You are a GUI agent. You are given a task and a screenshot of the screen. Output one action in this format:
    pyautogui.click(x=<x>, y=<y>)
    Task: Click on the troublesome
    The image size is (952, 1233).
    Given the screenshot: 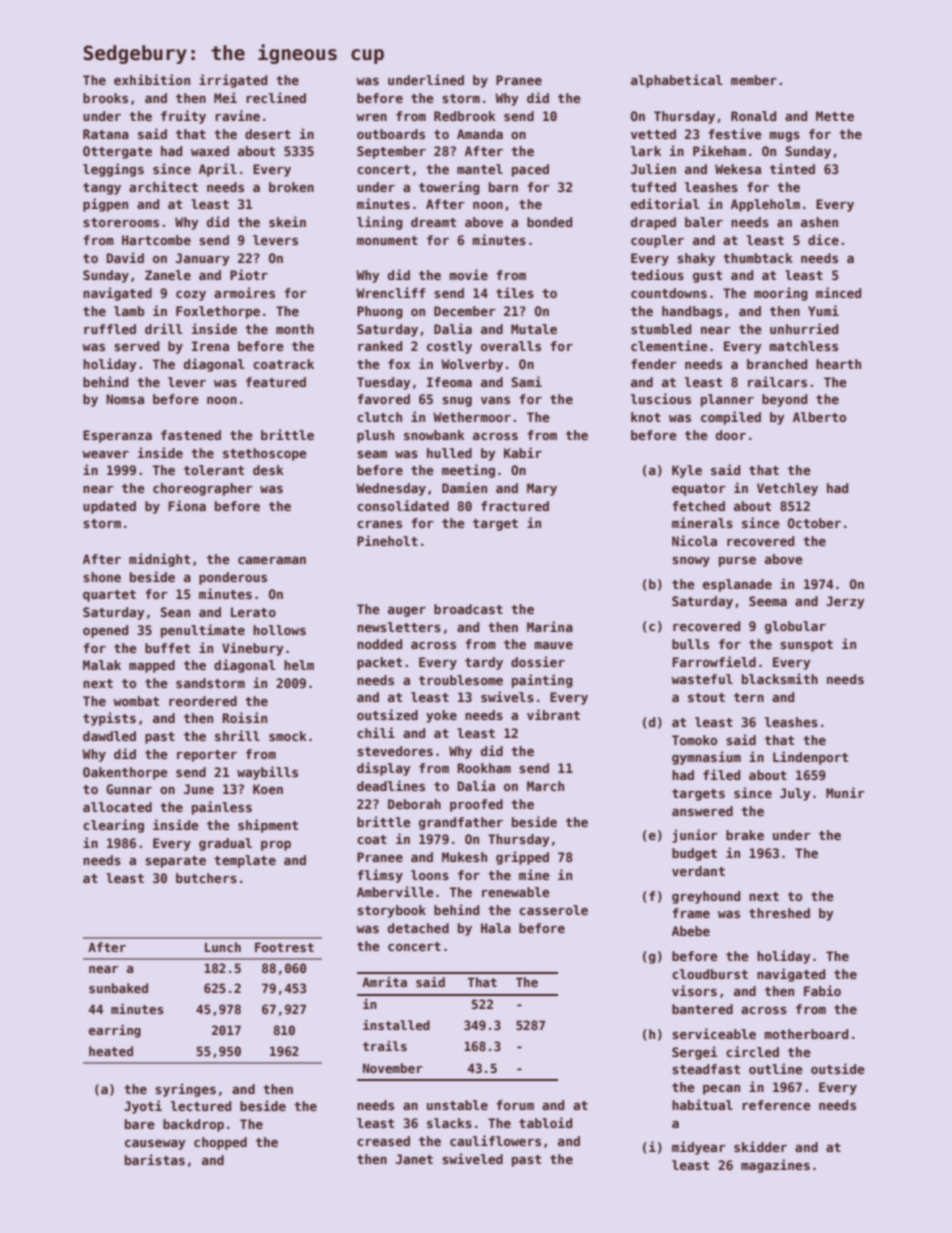 What is the action you would take?
    pyautogui.click(x=461, y=680)
